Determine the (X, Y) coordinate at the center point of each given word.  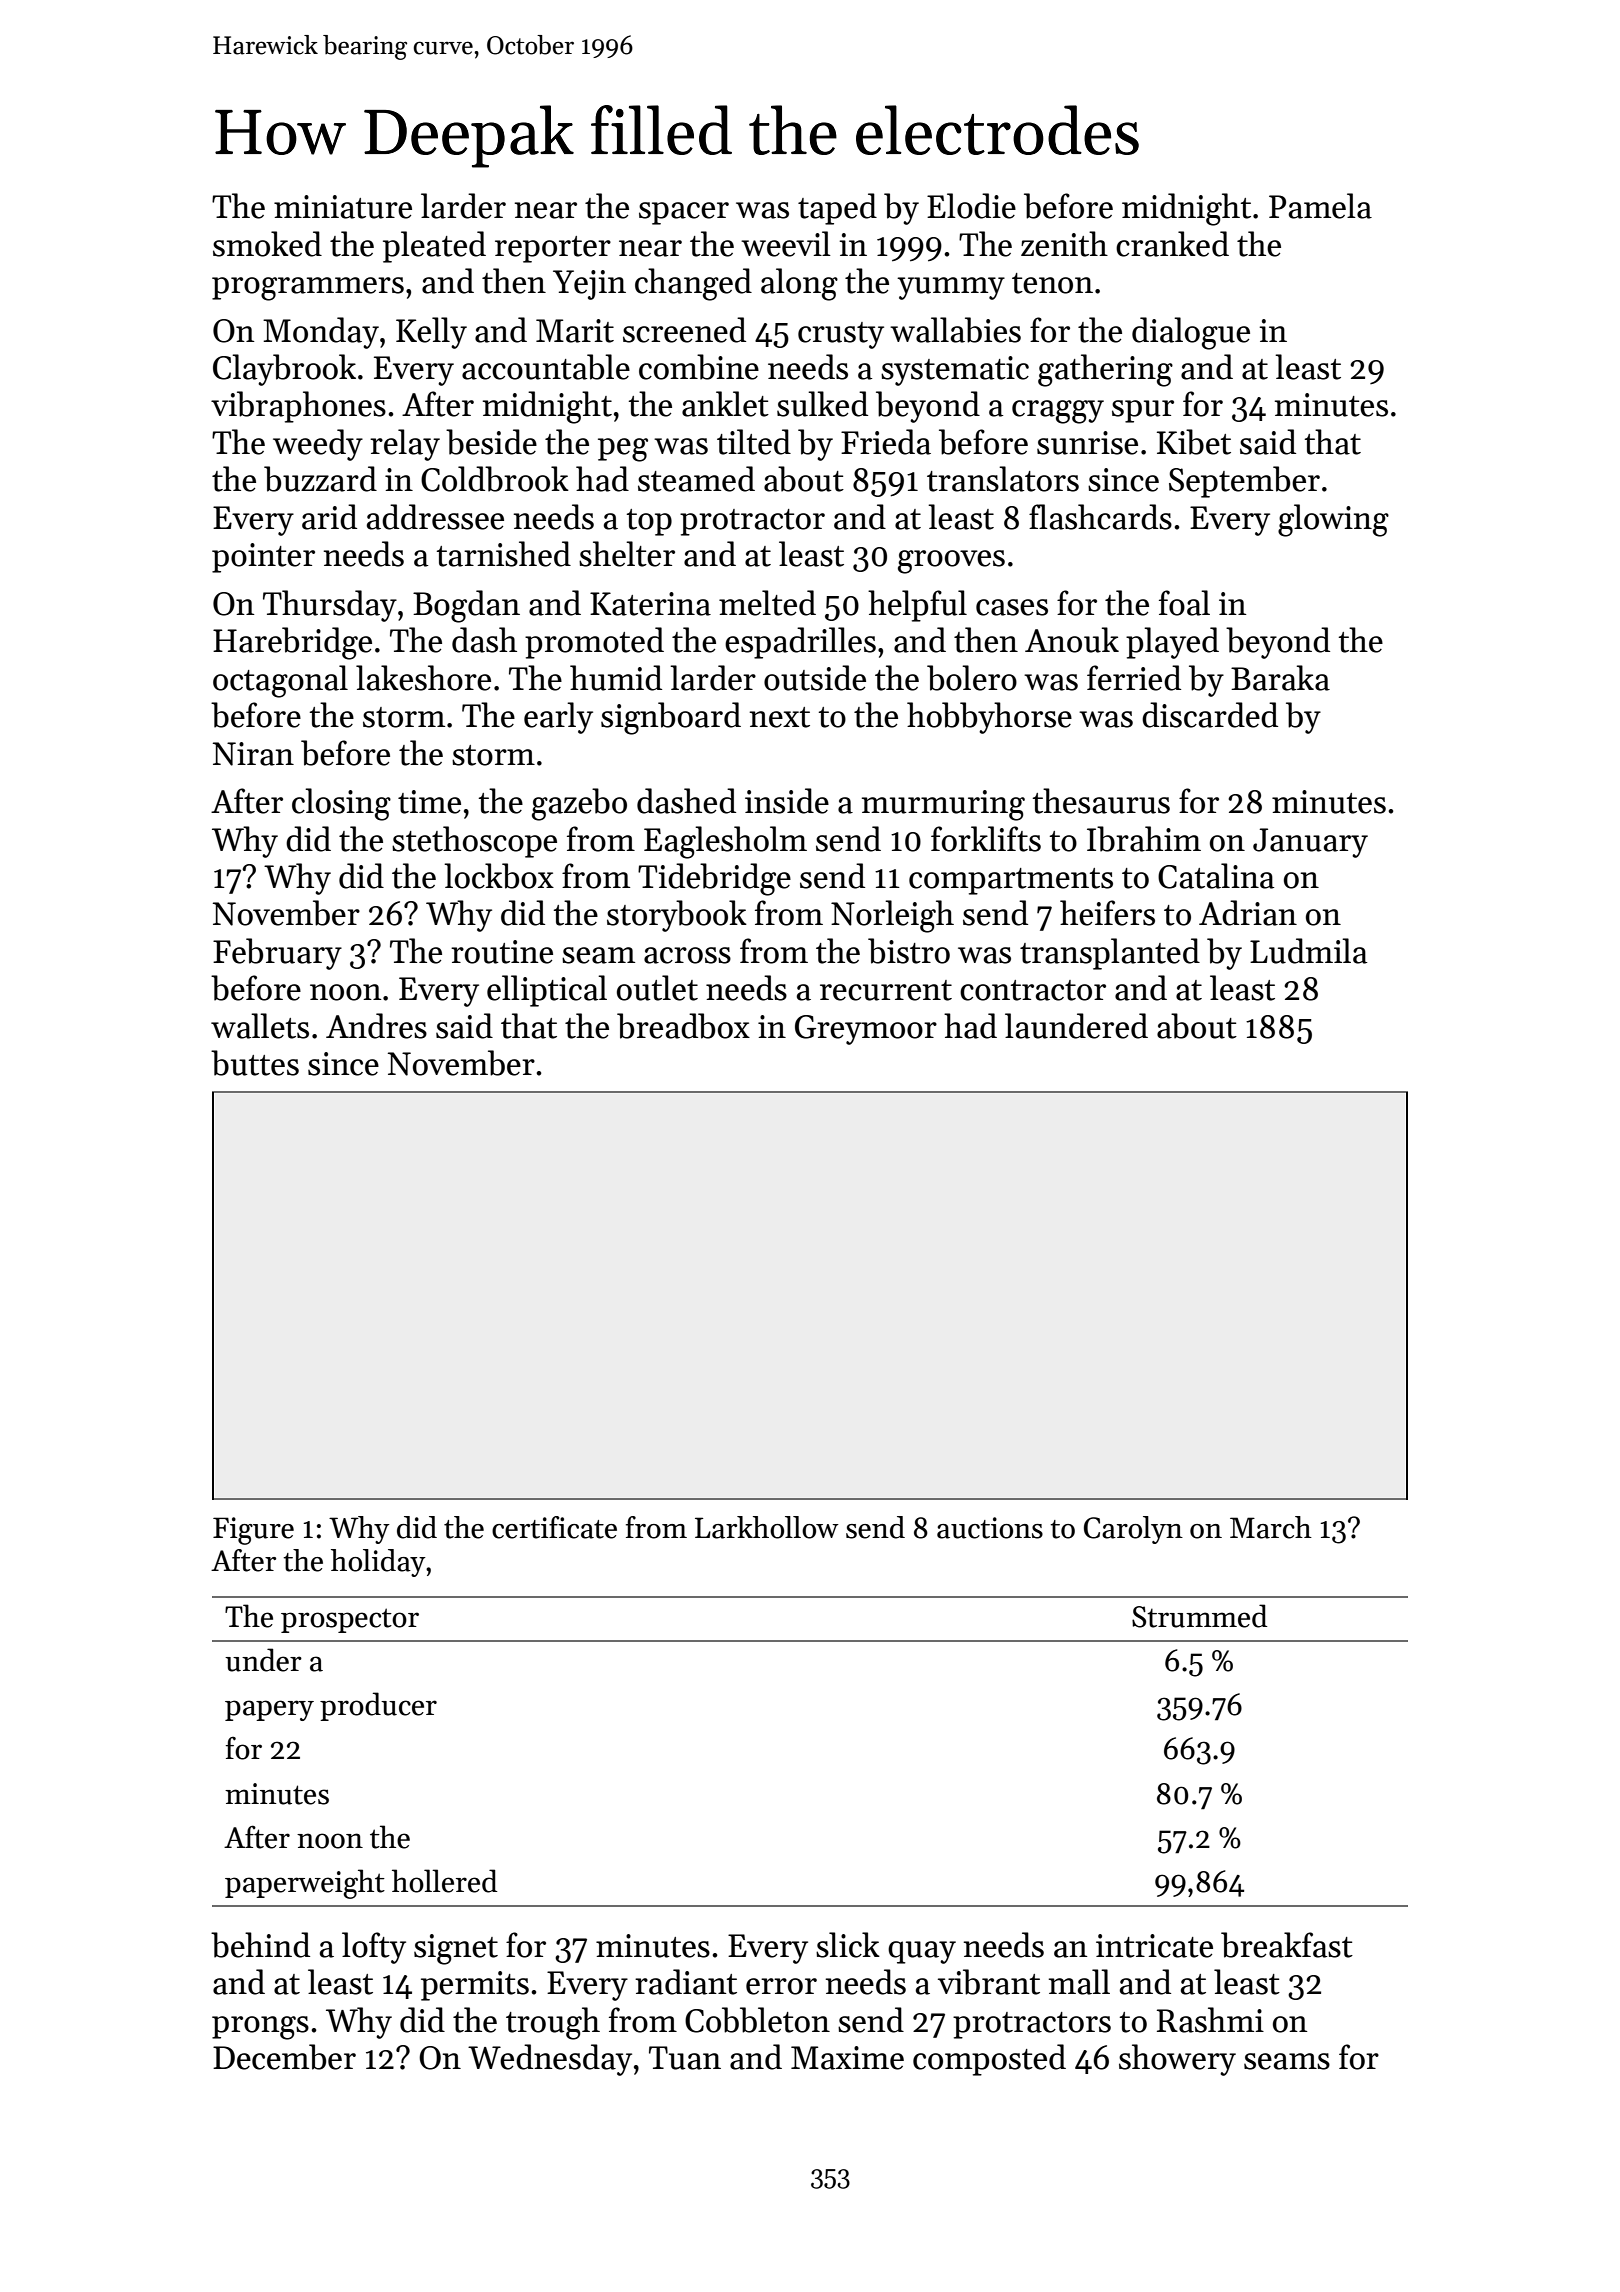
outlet (657, 988)
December (284, 2057)
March (1271, 1527)
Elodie (971, 206)
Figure (253, 1531)
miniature (343, 207)
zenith (1064, 244)
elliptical (547, 991)
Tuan (685, 2058)
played (1172, 643)
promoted (594, 643)
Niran (253, 754)
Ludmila (1308, 951)
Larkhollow (767, 1527)
